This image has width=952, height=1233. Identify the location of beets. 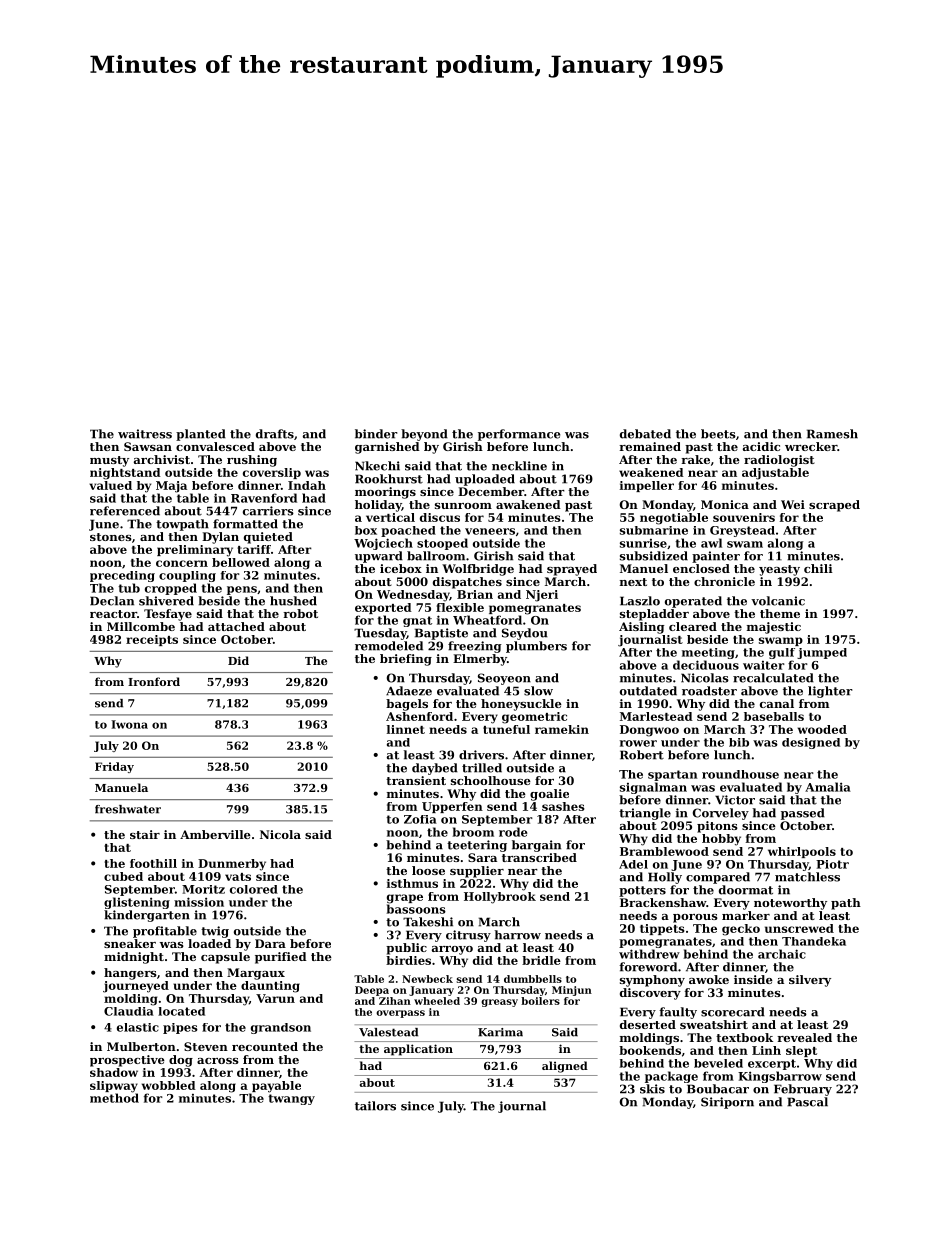
(718, 434).
